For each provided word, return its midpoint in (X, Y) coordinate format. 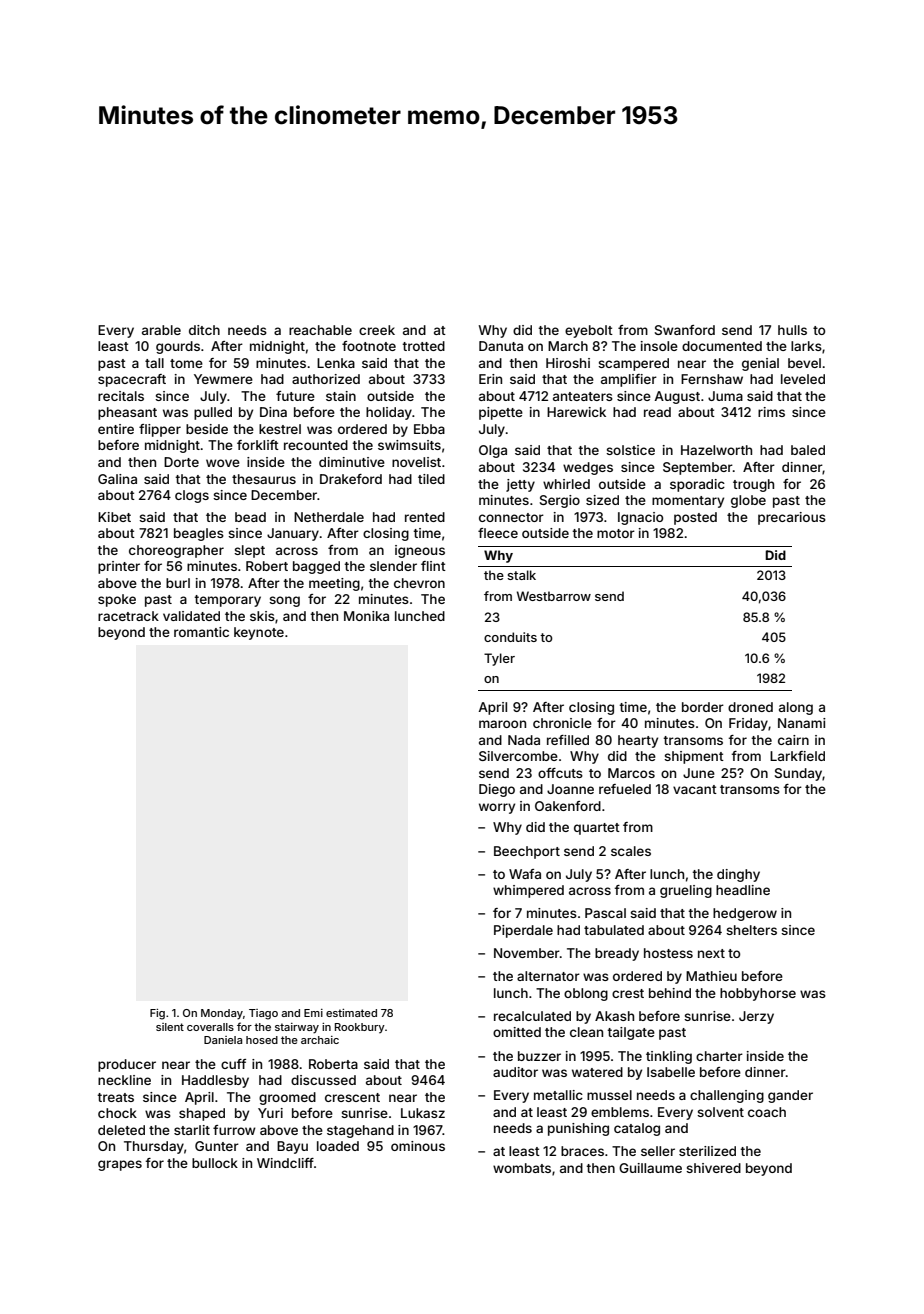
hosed (262, 1040)
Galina (117, 479)
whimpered (528, 891)
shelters (751, 930)
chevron (419, 583)
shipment (694, 757)
